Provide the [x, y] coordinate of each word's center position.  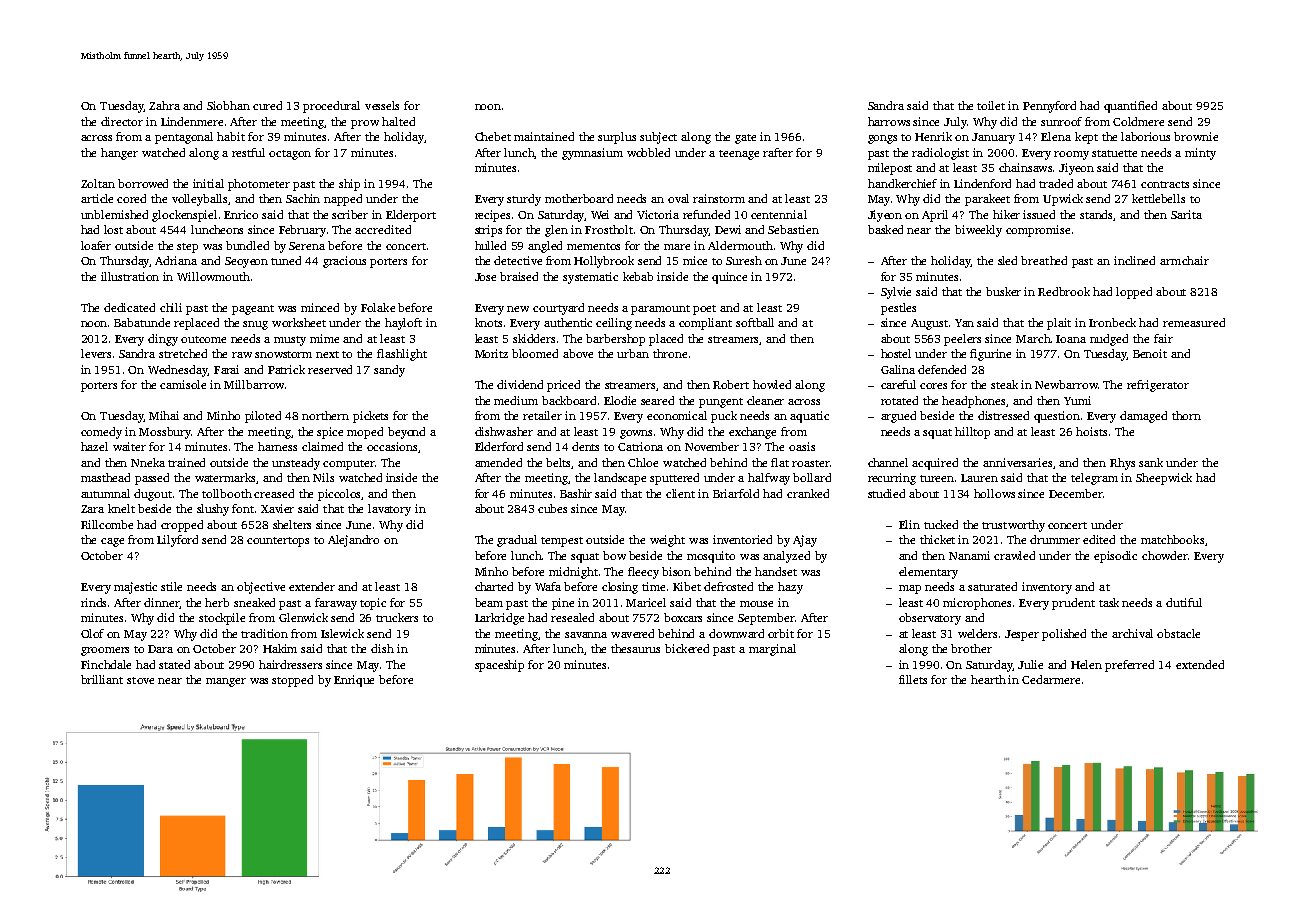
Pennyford [1049, 107]
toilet [991, 105]
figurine [990, 355]
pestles [898, 309]
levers [96, 353]
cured [267, 105]
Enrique [354, 681]
